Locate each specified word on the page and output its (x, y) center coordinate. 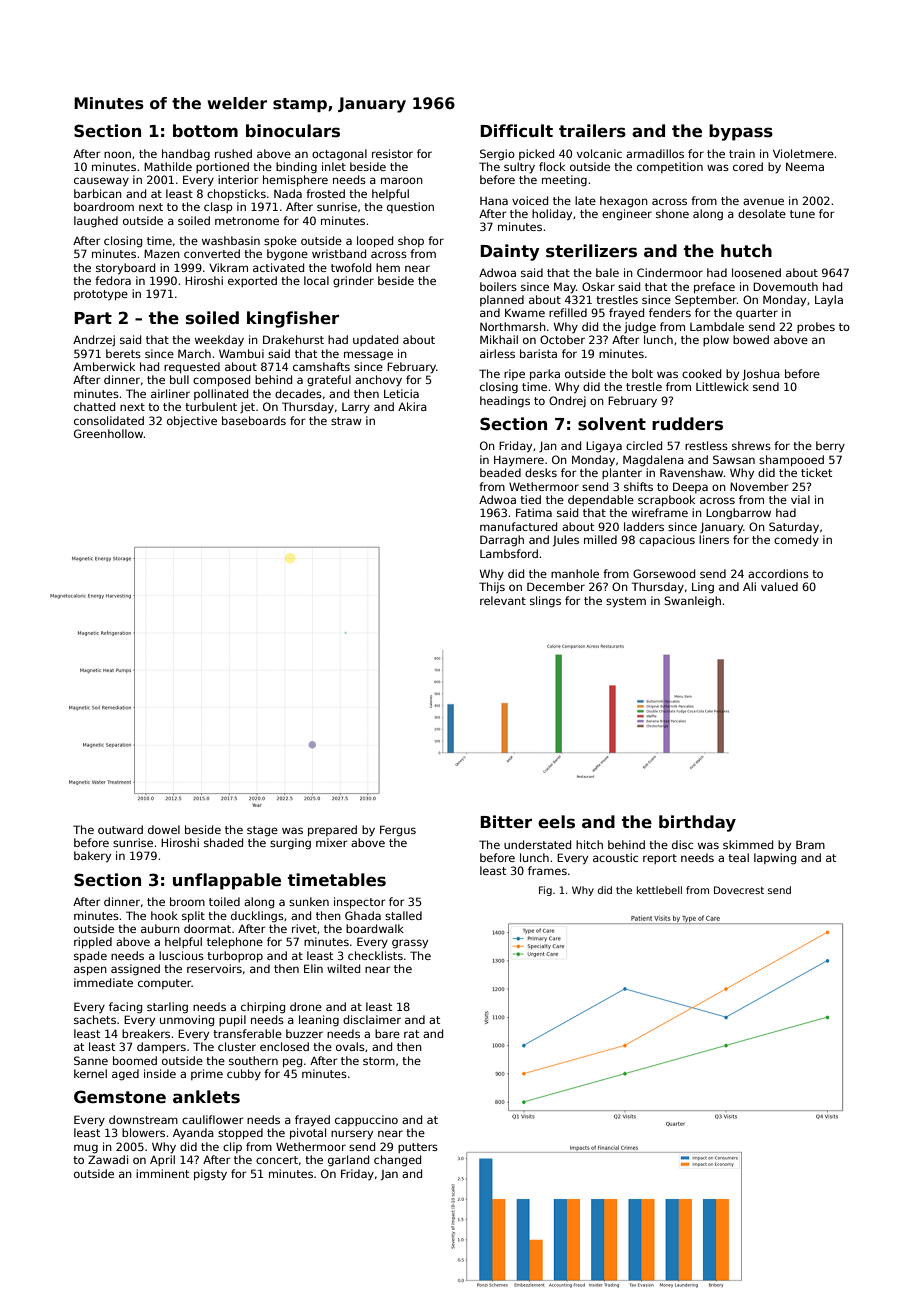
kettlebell (659, 890)
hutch (746, 250)
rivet (304, 928)
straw (346, 421)
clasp (218, 207)
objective (192, 421)
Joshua (761, 374)
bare (387, 1033)
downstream (143, 1119)
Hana (494, 201)
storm (379, 1061)
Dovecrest (739, 890)
